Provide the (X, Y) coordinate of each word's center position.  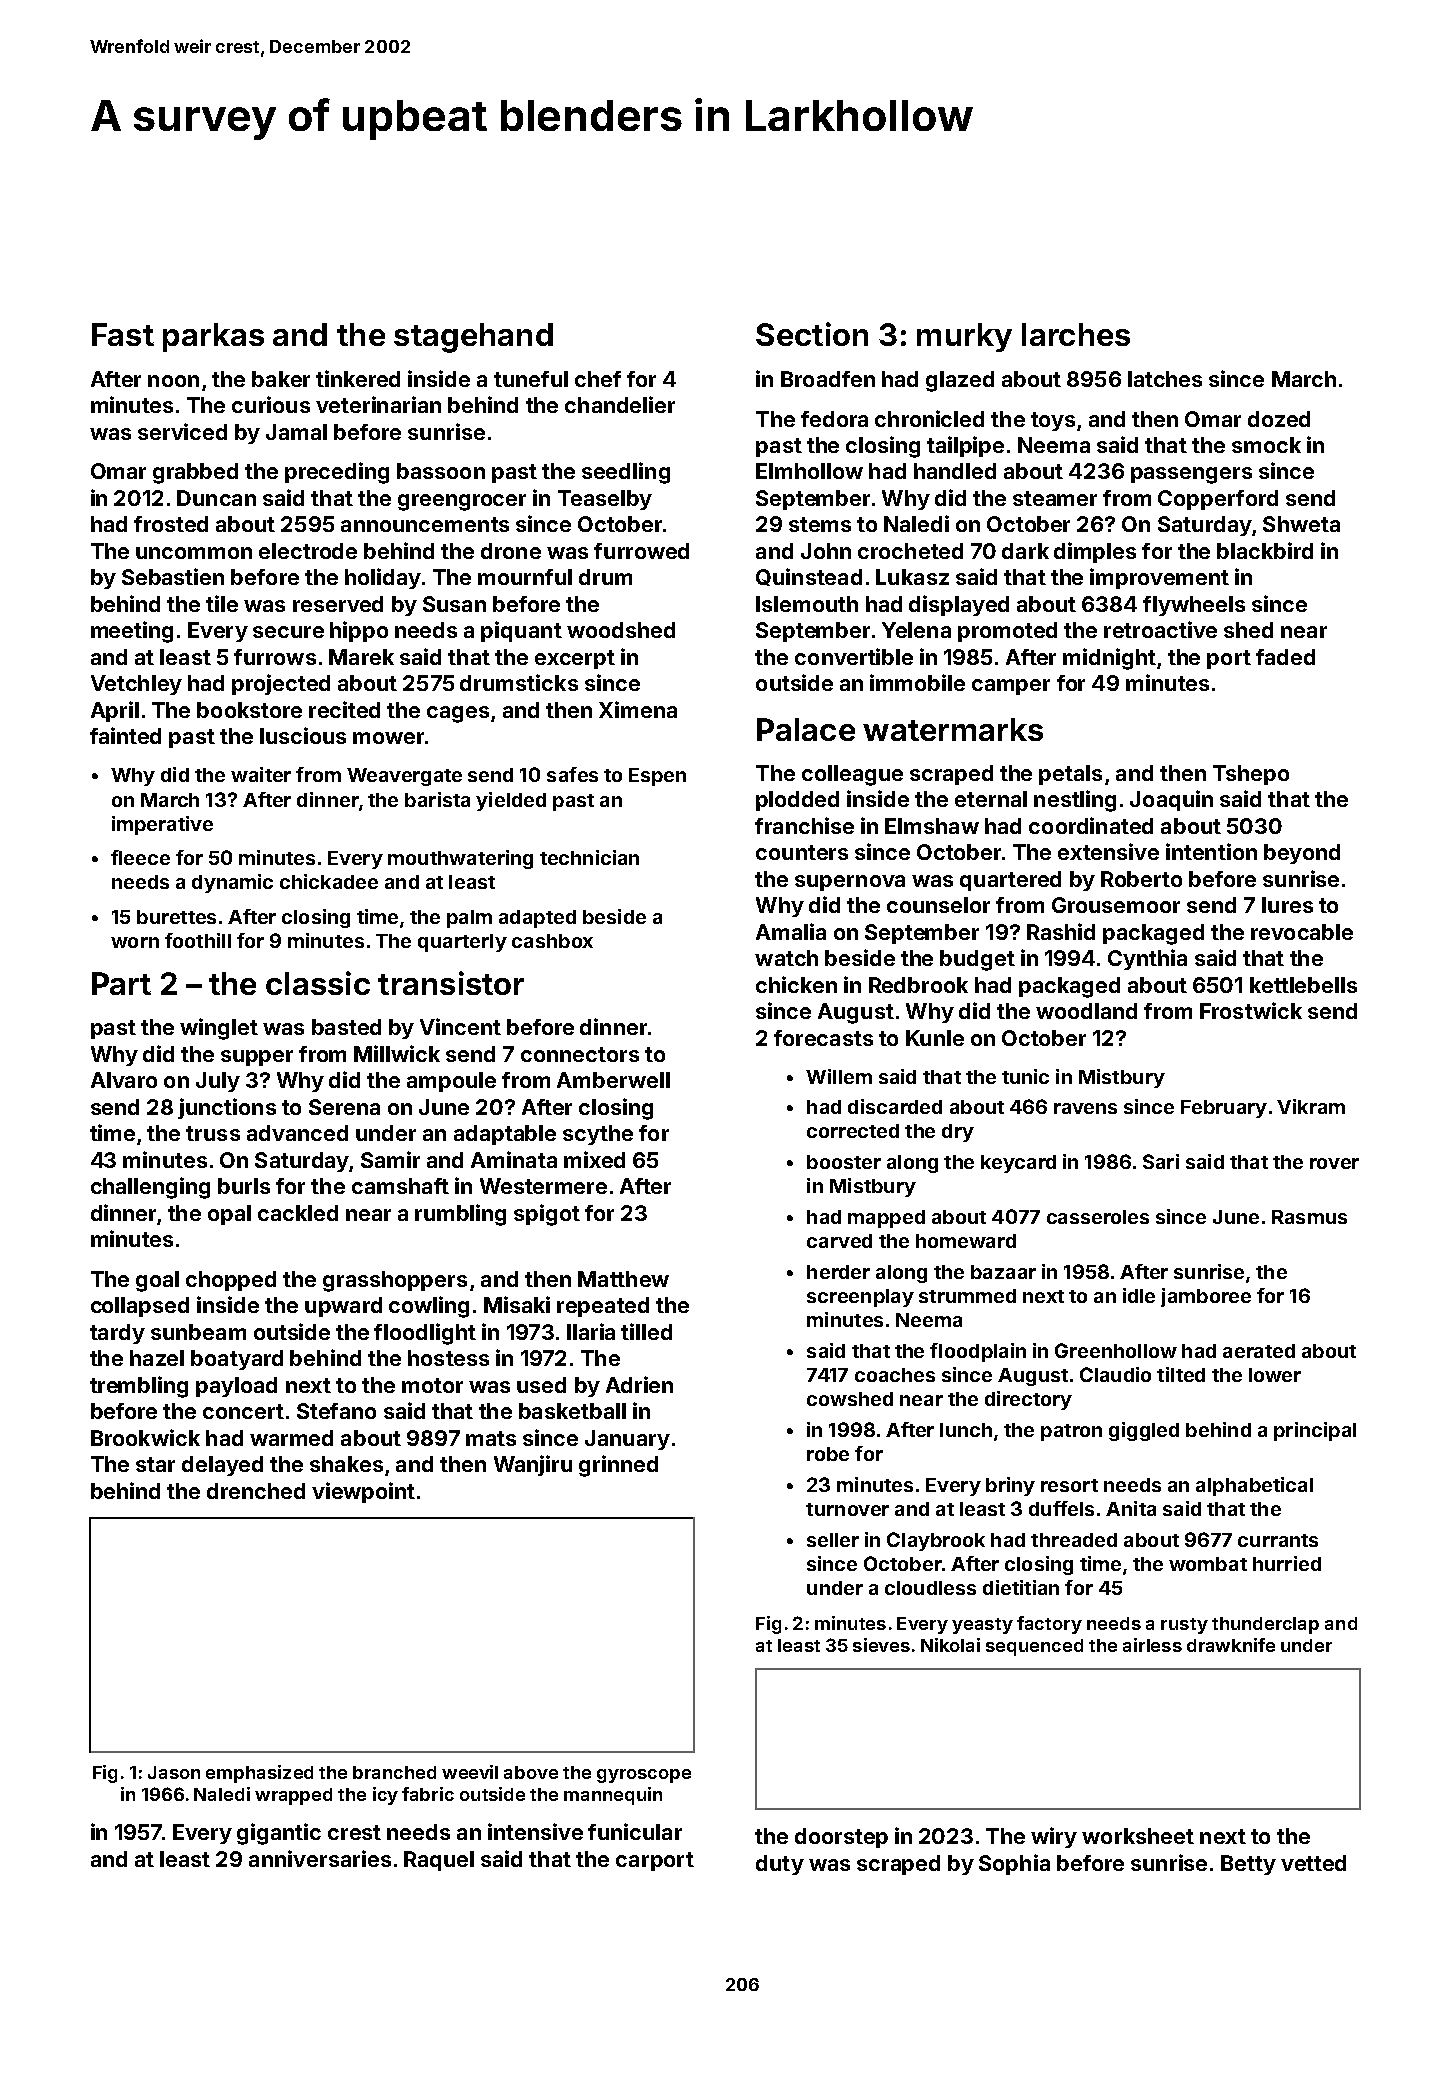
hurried (1287, 1563)
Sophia (1014, 1864)
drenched (256, 1491)
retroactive (1160, 629)
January (627, 1440)
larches (1076, 334)
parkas (213, 337)
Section (812, 334)
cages (458, 714)
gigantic (279, 1834)
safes (572, 774)
